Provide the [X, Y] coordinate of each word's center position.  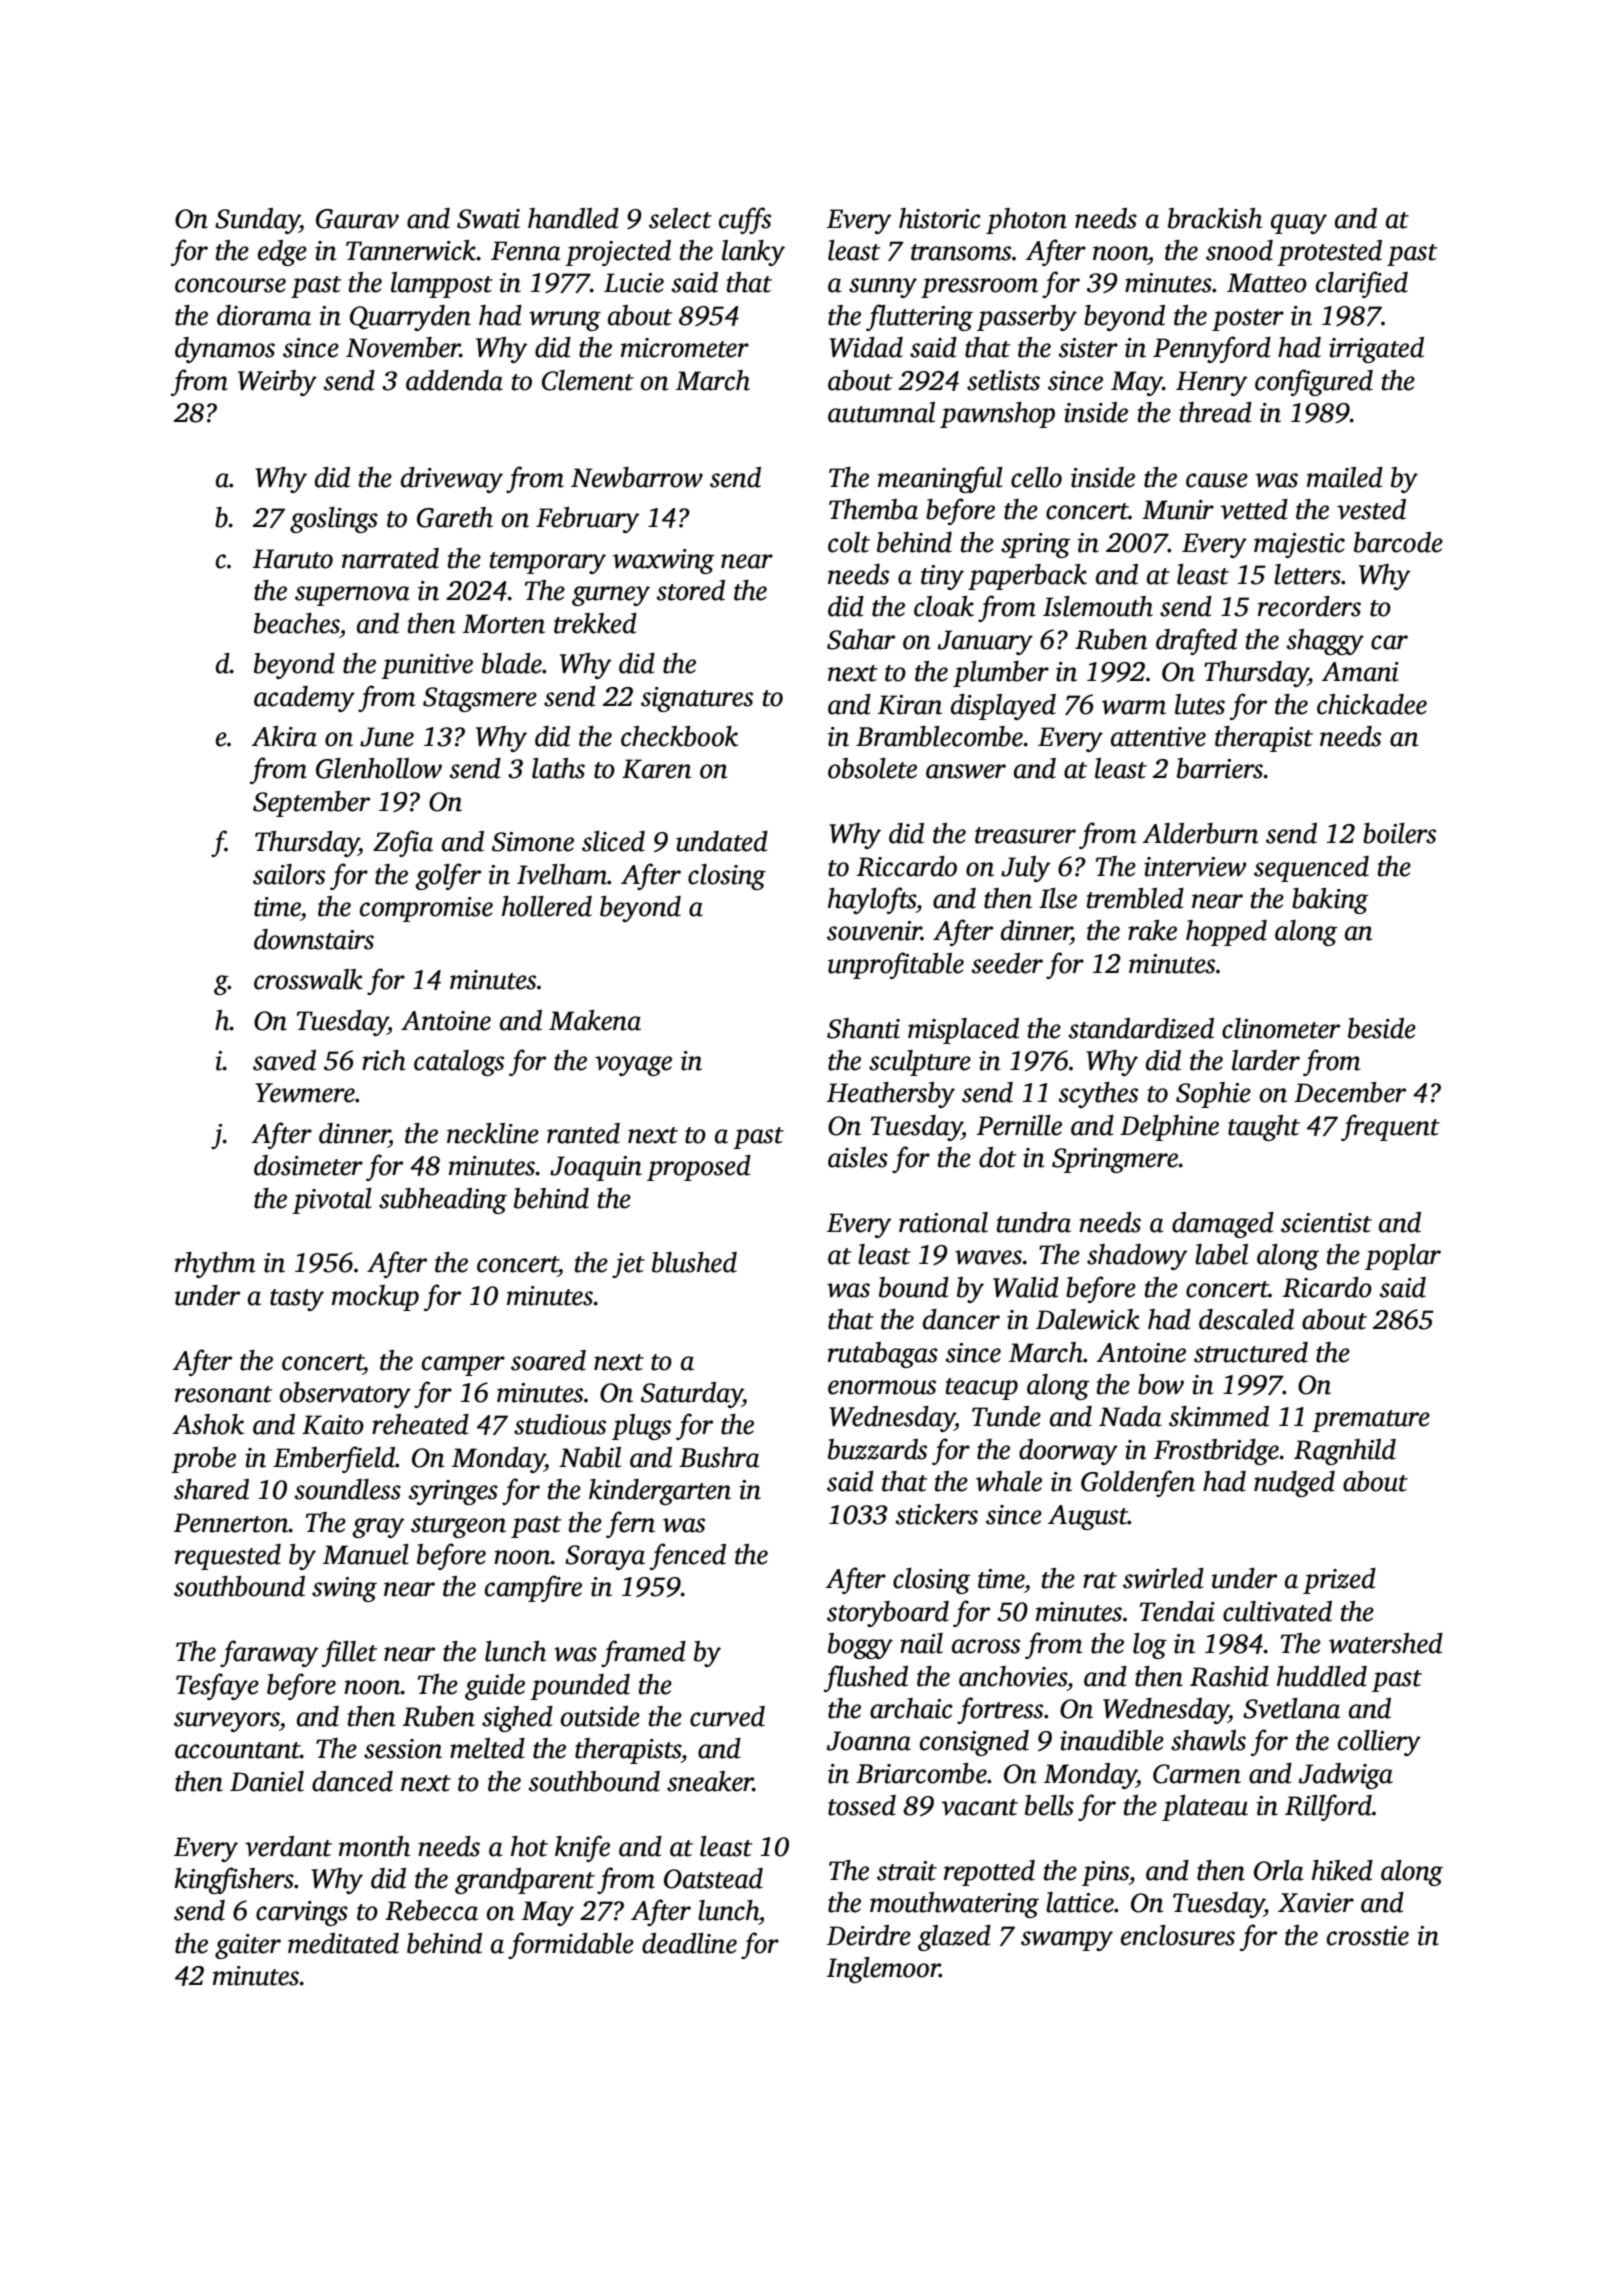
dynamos [225, 350]
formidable [571, 1945]
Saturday [692, 1395]
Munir [1178, 510]
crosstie [1368, 1936]
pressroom [979, 288]
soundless [347, 1489]
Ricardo [1327, 1287]
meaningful [940, 479]
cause [1217, 480]
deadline [689, 1943]
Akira [284, 736]
